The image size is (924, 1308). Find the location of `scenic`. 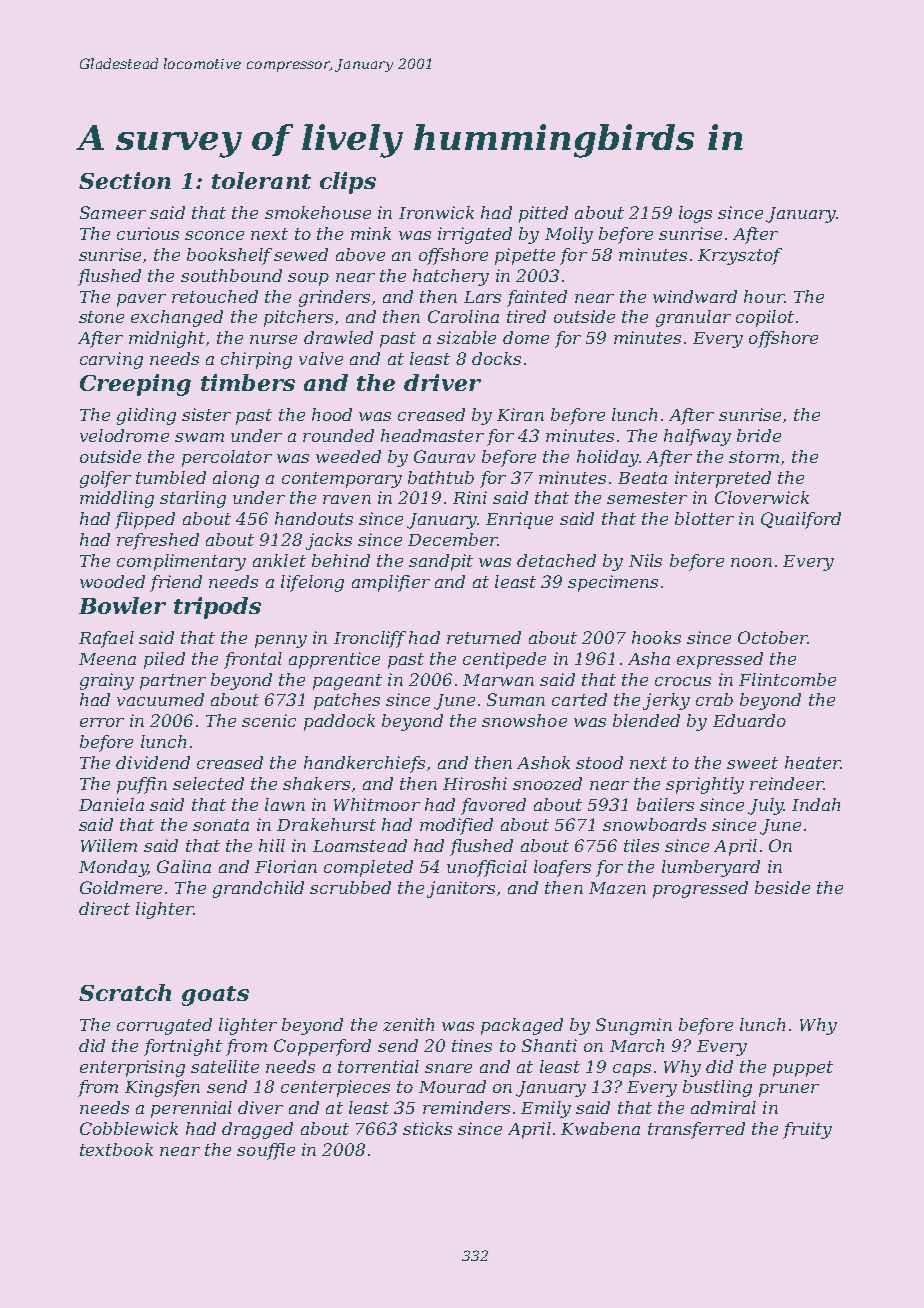

scenic is located at coordinates (269, 720).
